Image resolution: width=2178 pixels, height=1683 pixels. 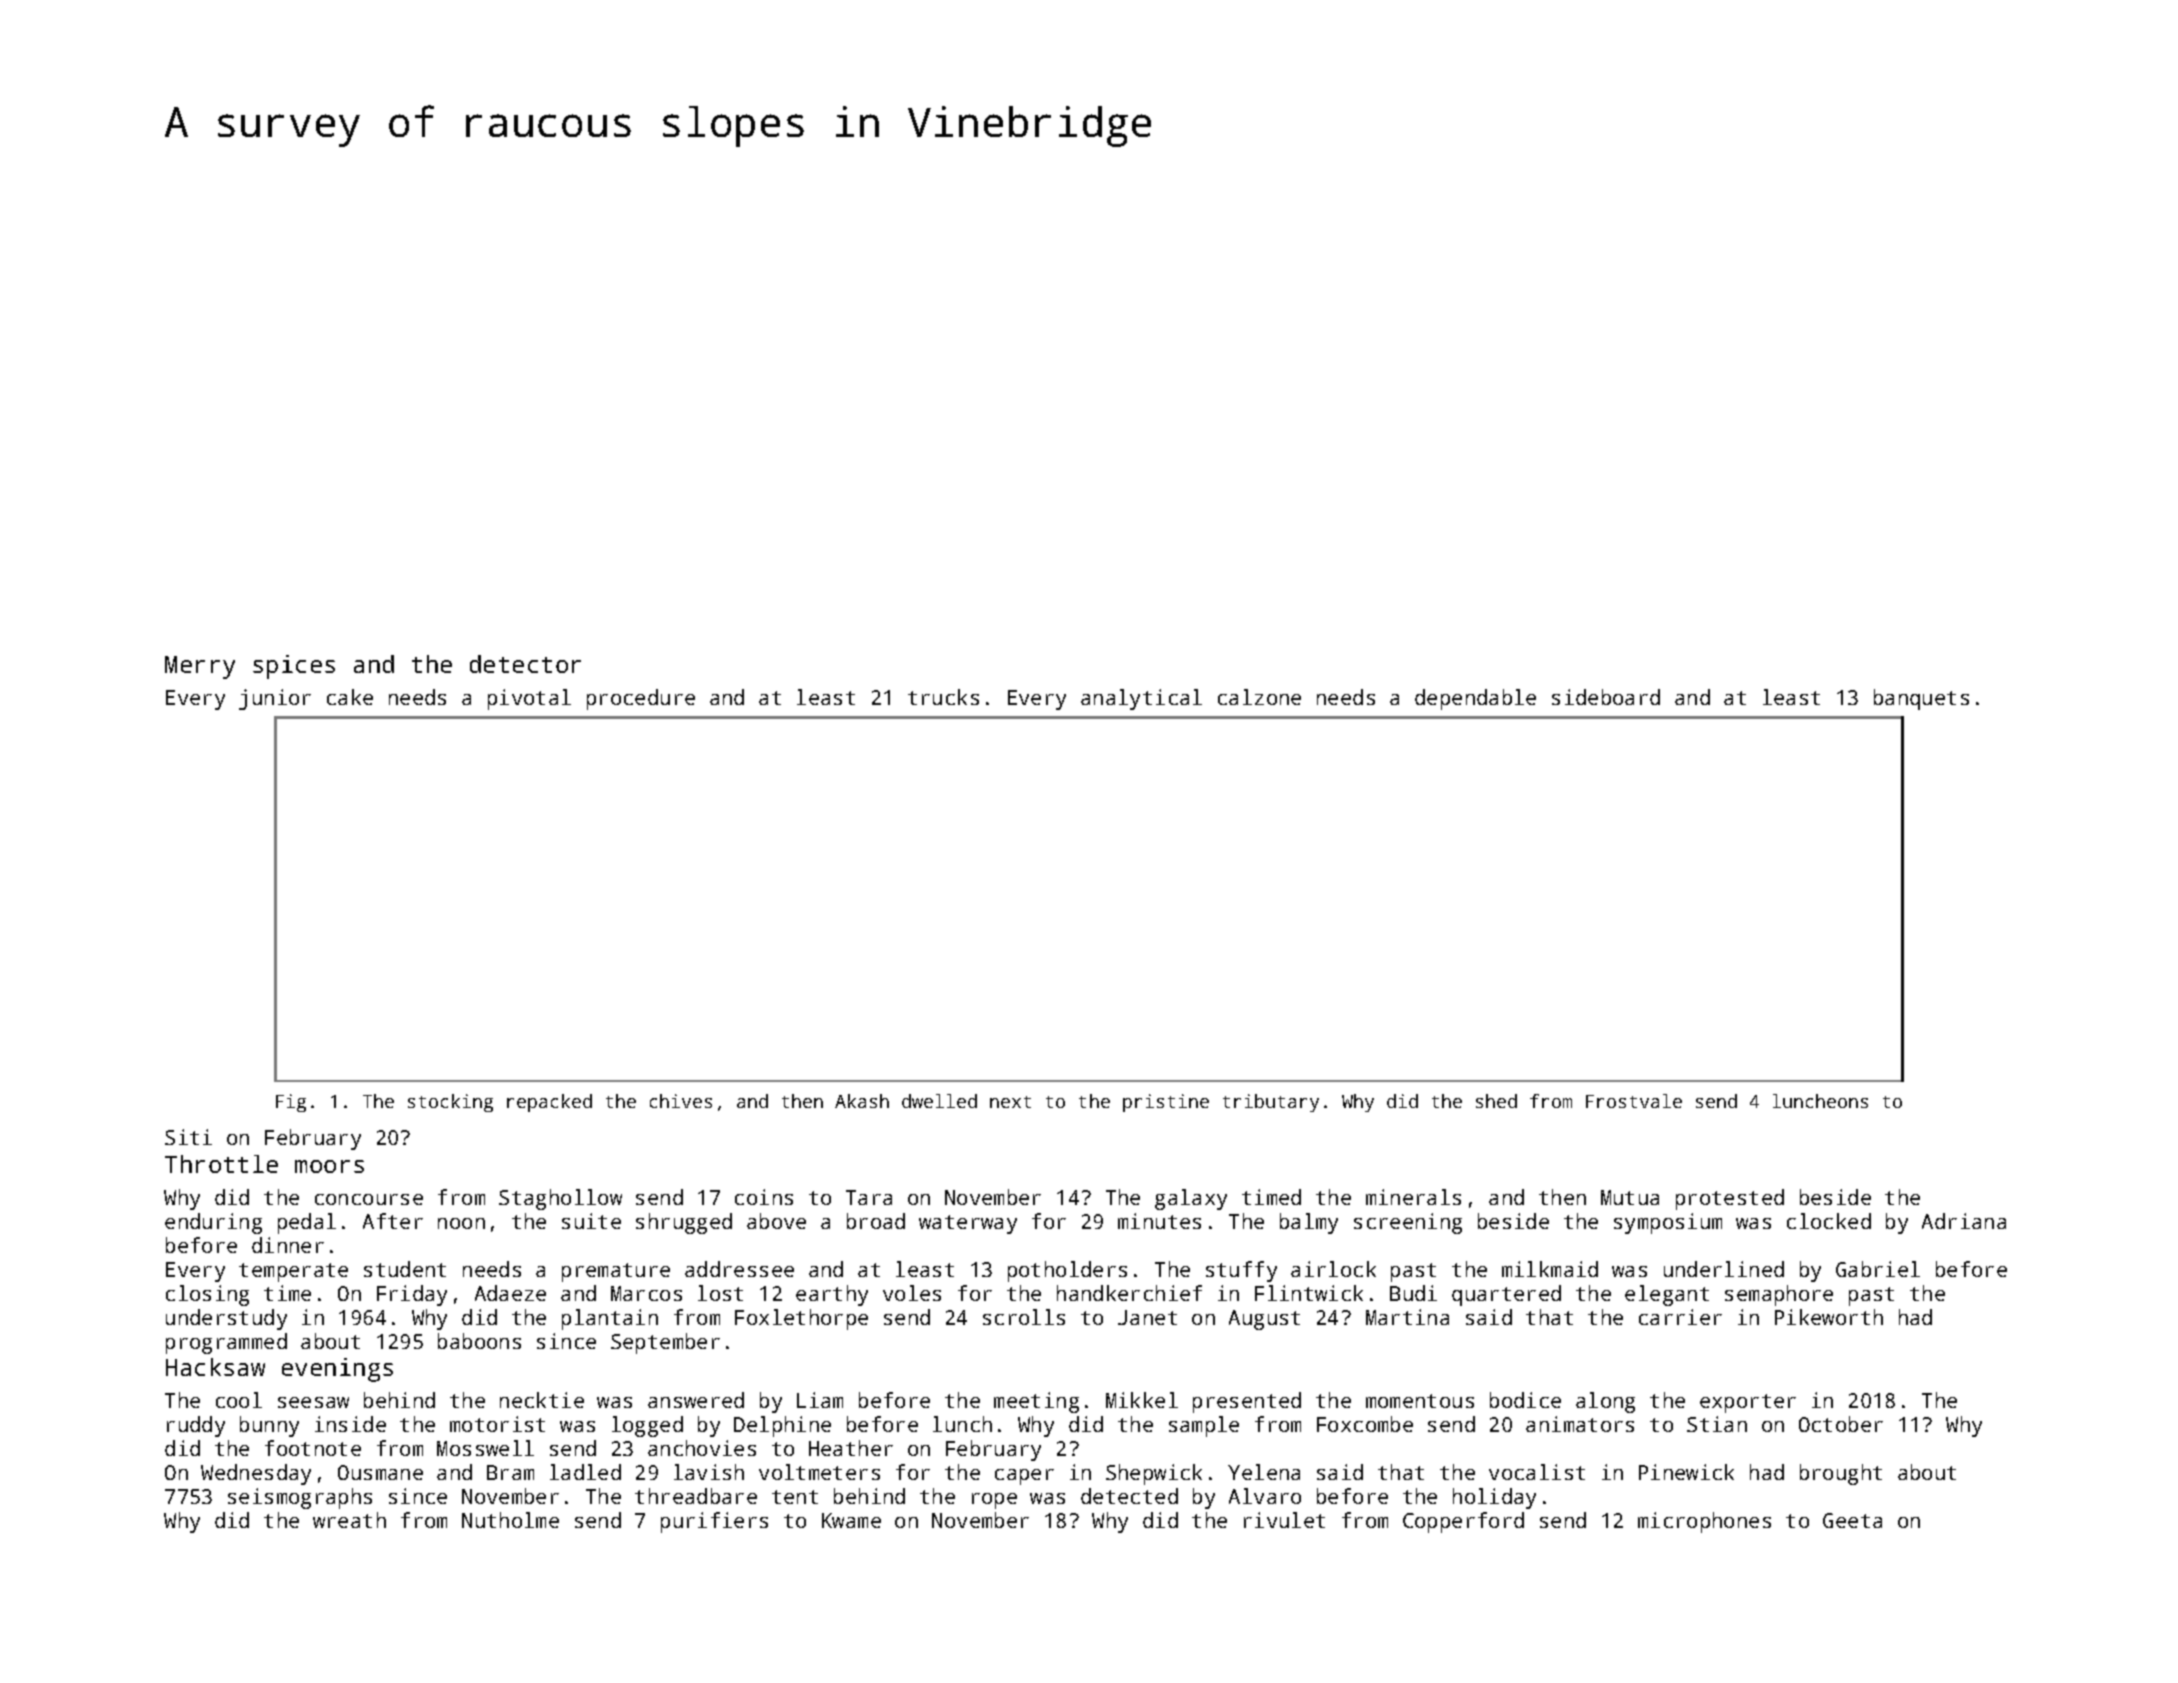 I want to click on junior, so click(x=275, y=699).
